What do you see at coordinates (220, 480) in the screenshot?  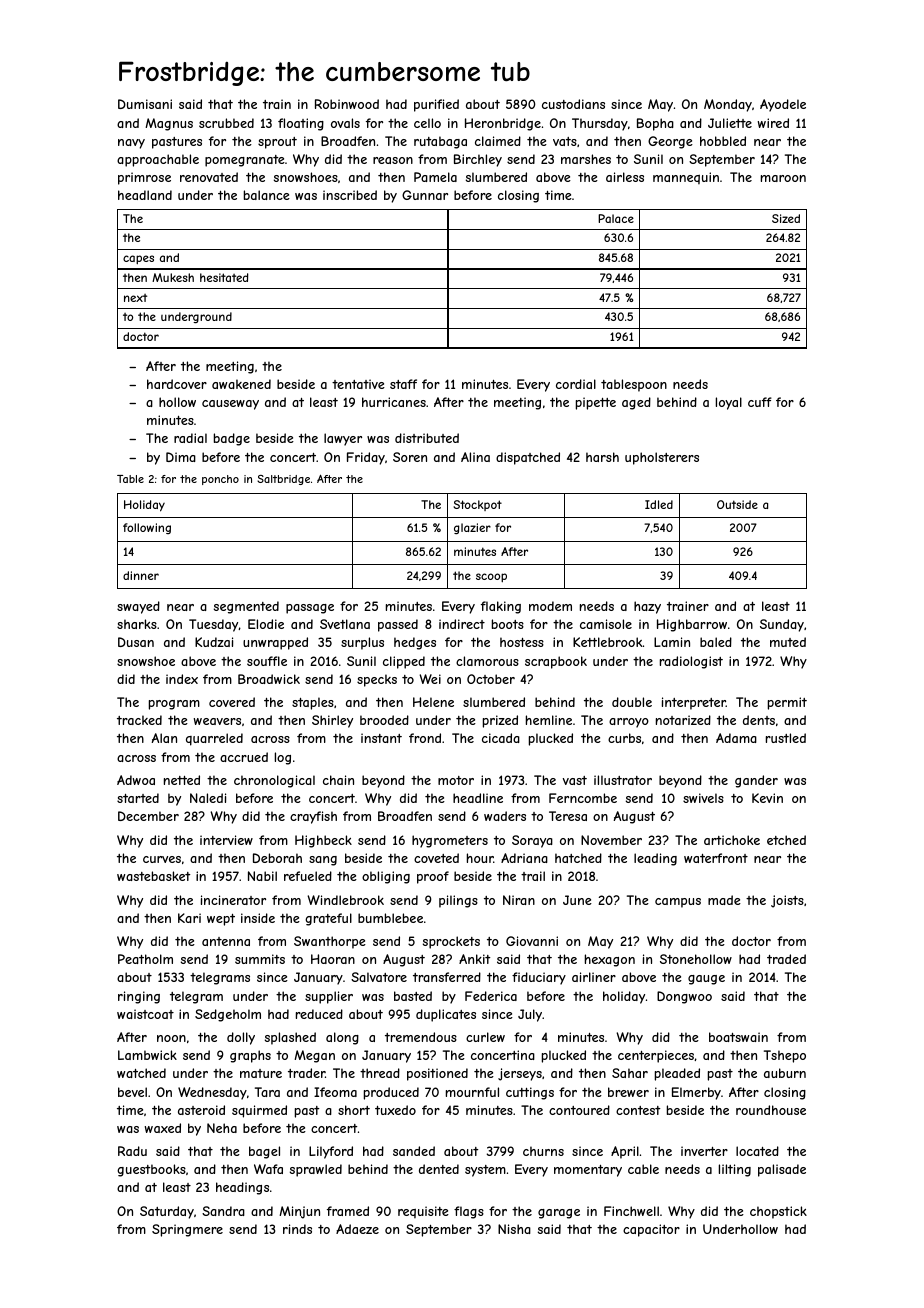 I see `poncho` at bounding box center [220, 480].
